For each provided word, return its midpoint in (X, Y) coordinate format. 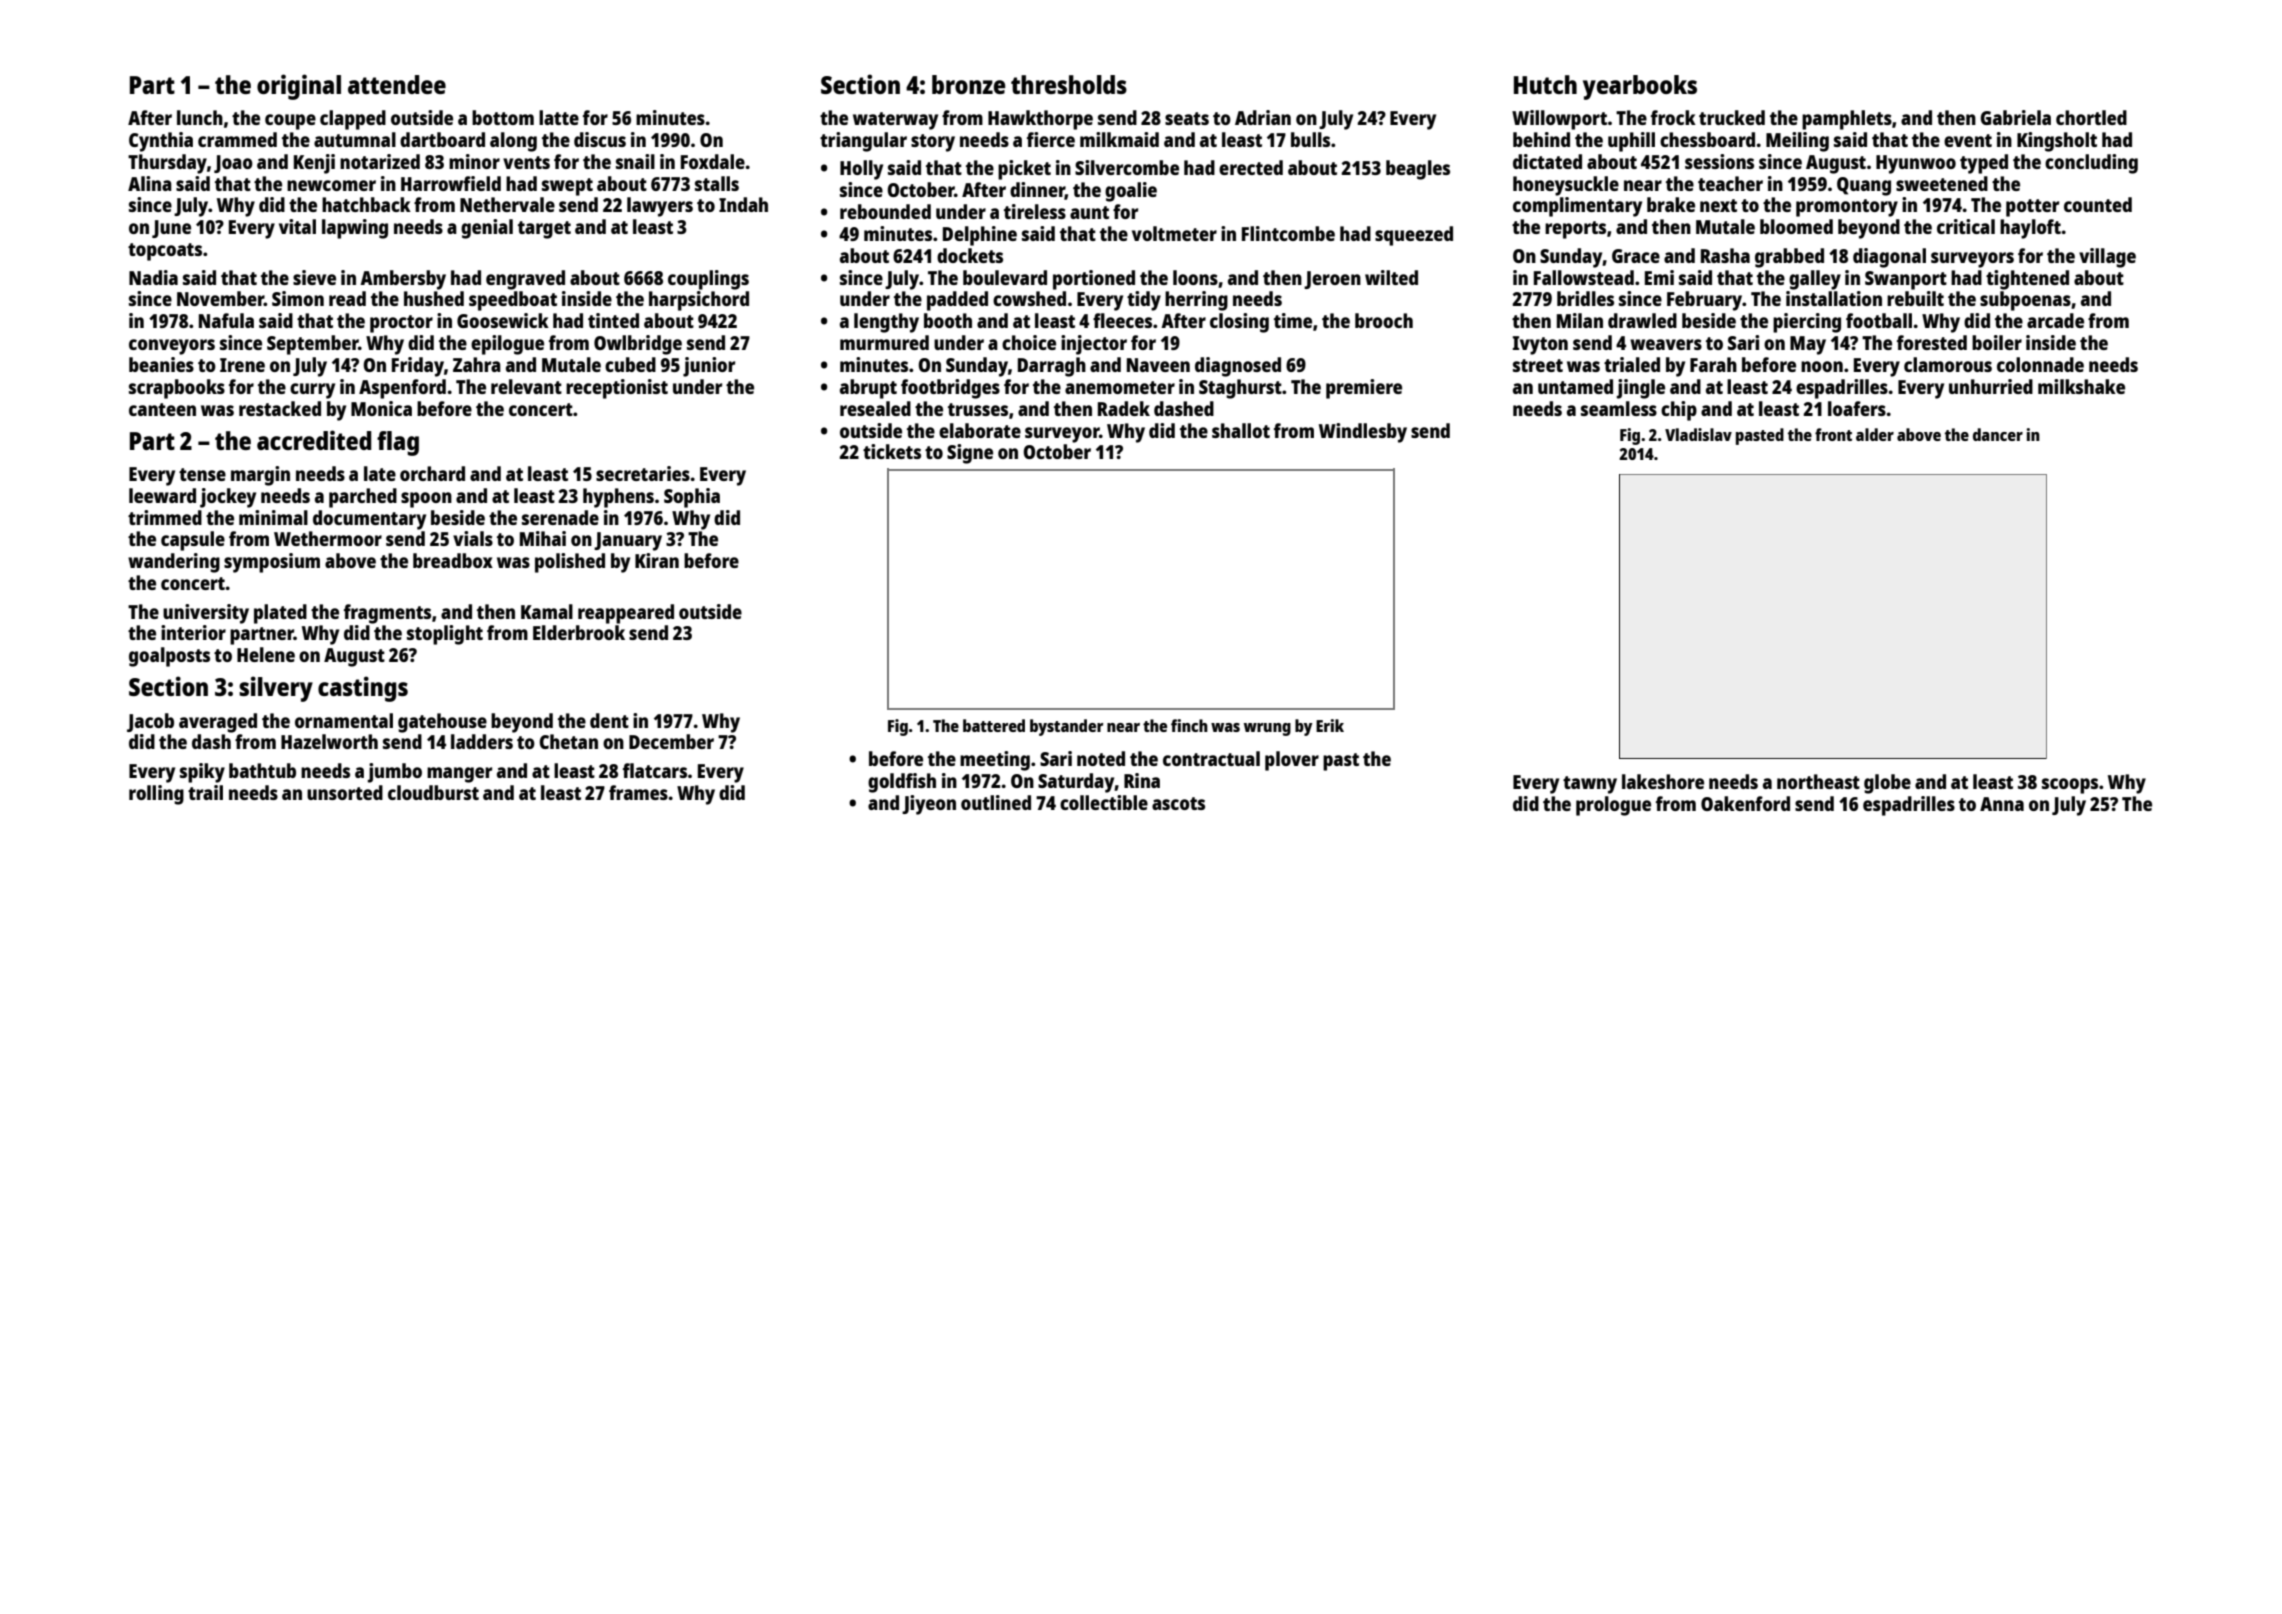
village (2107, 258)
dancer (1998, 434)
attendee (397, 84)
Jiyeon (929, 805)
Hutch (1545, 84)
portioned (1094, 280)
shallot (1241, 430)
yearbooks (1640, 87)
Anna (2002, 804)
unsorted (345, 792)
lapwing (355, 229)
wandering (174, 563)
